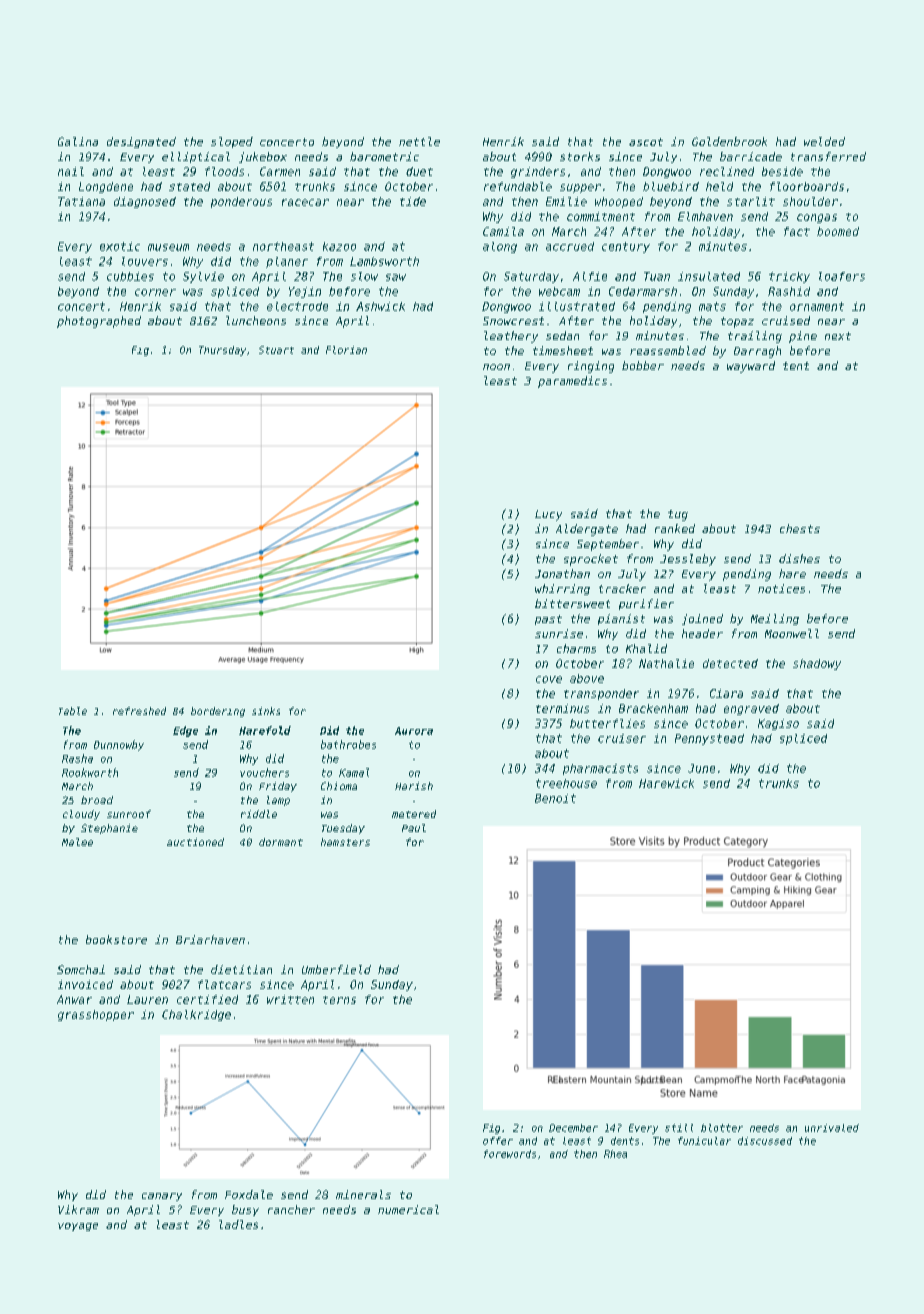  What do you see at coordinates (339, 1000) in the document?
I see `terns` at bounding box center [339, 1000].
